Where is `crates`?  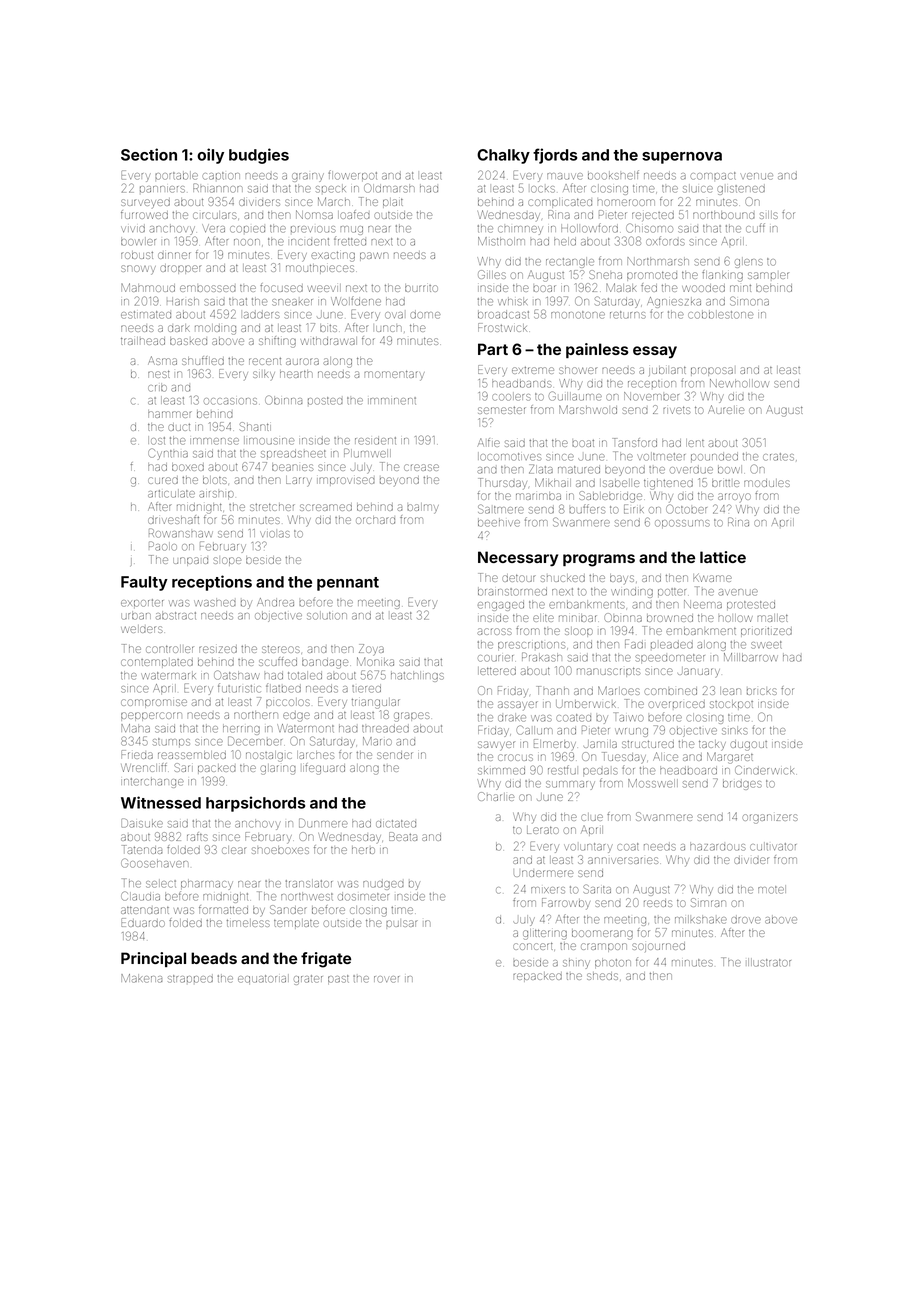
crates is located at coordinates (778, 457).
